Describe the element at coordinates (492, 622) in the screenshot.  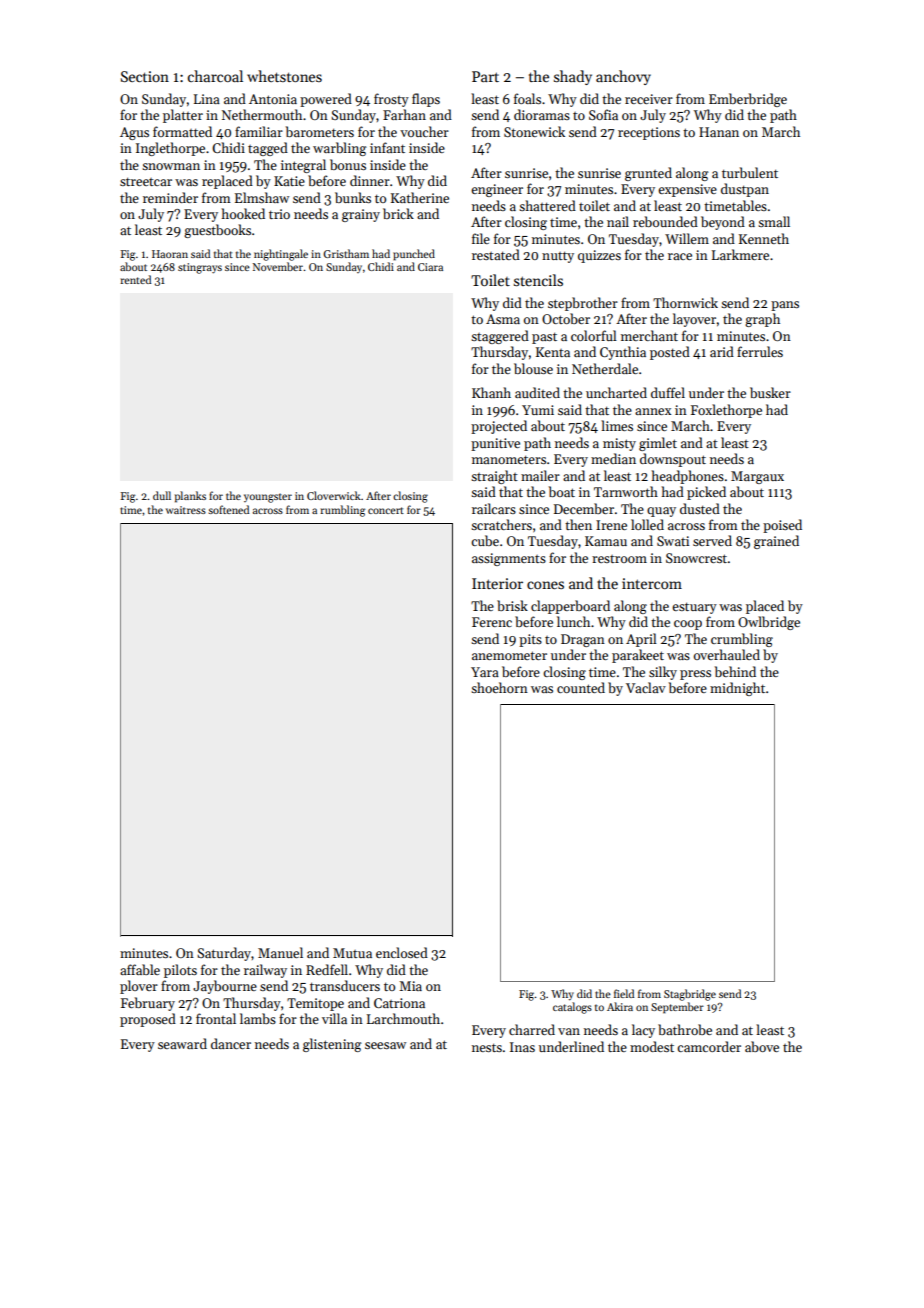
I see `Ferenc` at that location.
